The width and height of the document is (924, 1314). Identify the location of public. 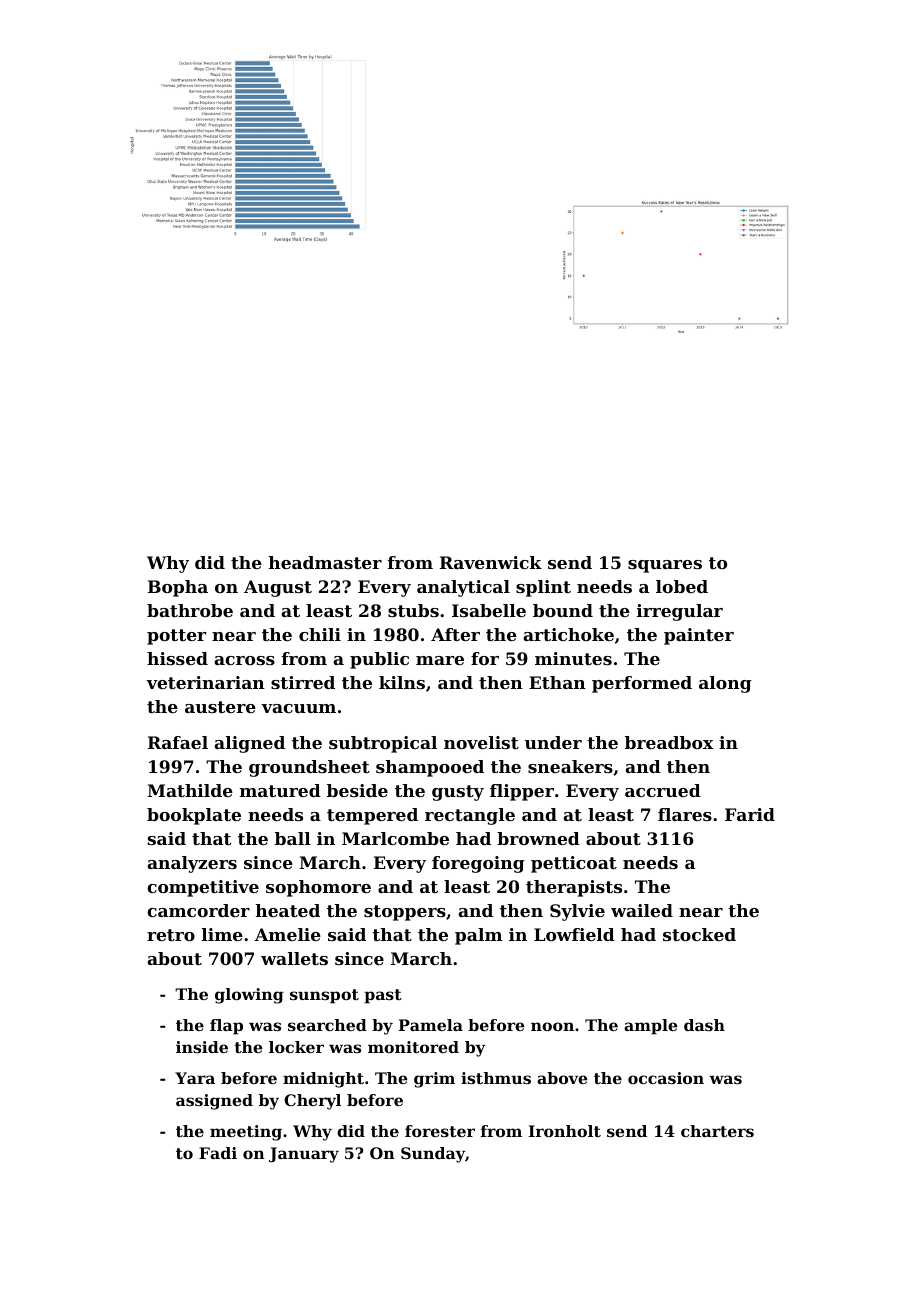
(379, 660).
